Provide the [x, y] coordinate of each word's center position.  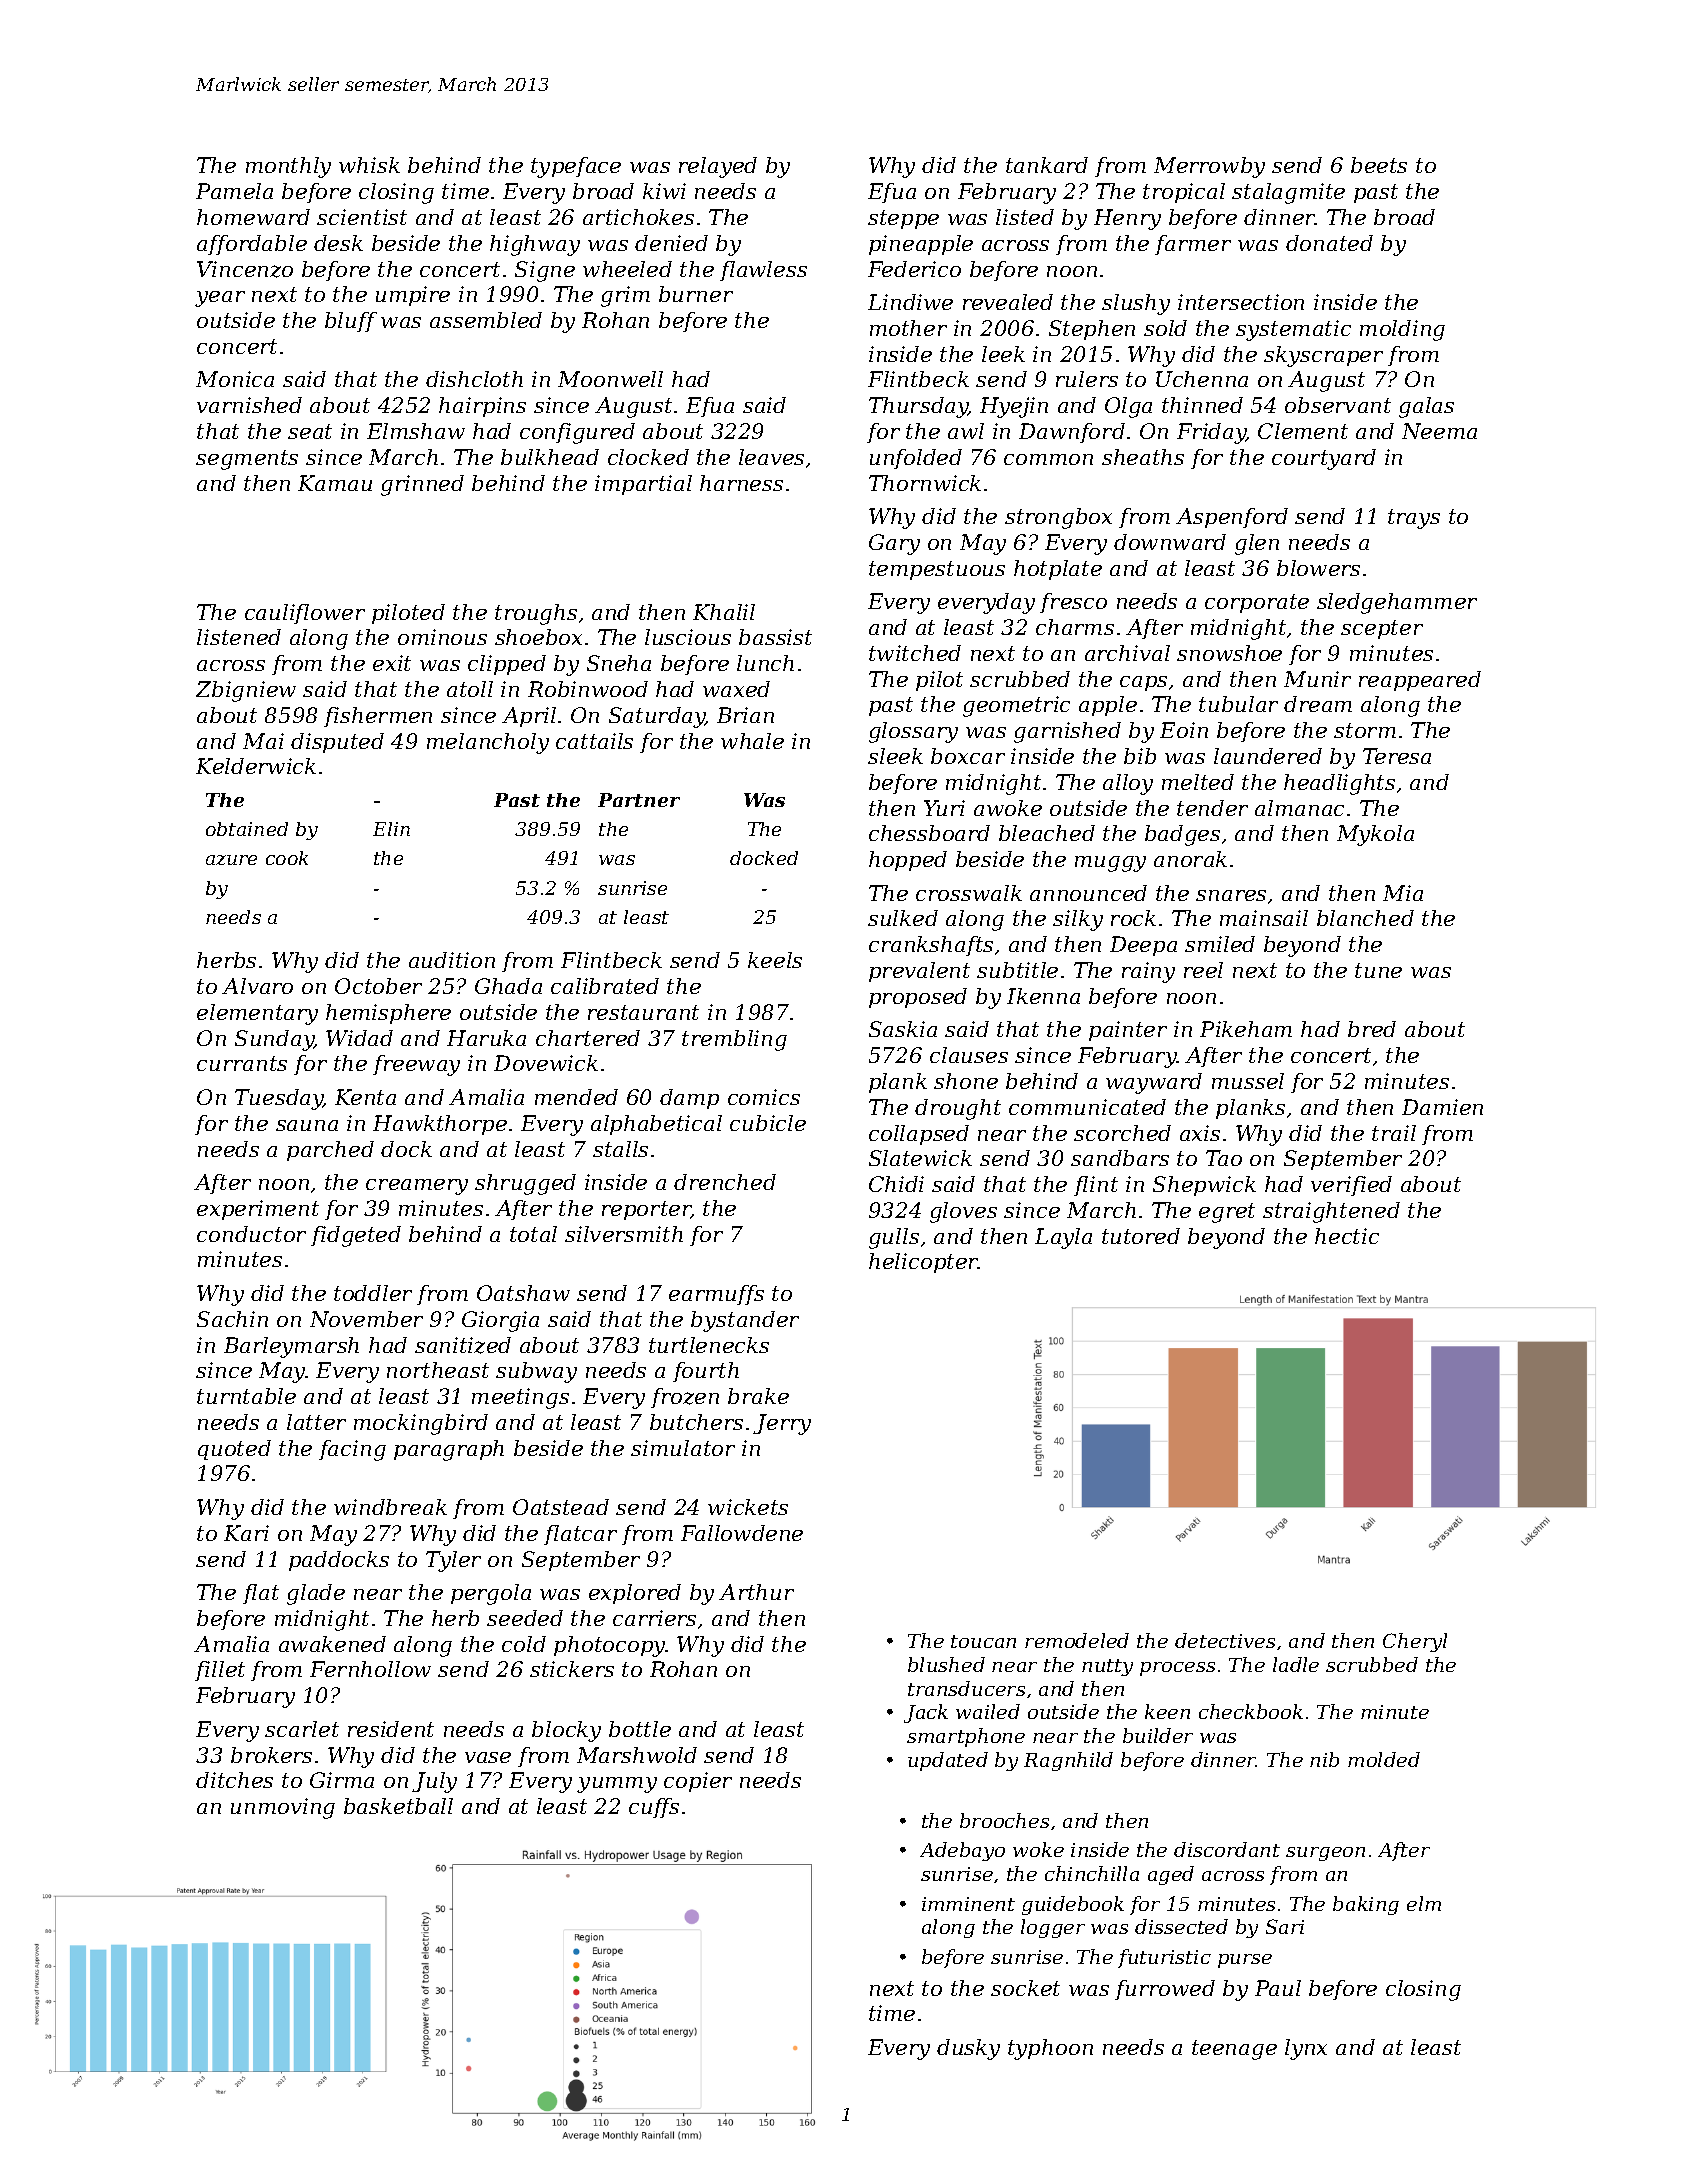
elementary [257, 1014]
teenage [1234, 2050]
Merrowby [1209, 167]
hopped [908, 861]
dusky [968, 2049]
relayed [718, 167]
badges [1182, 835]
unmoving [283, 1808]
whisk [369, 165]
